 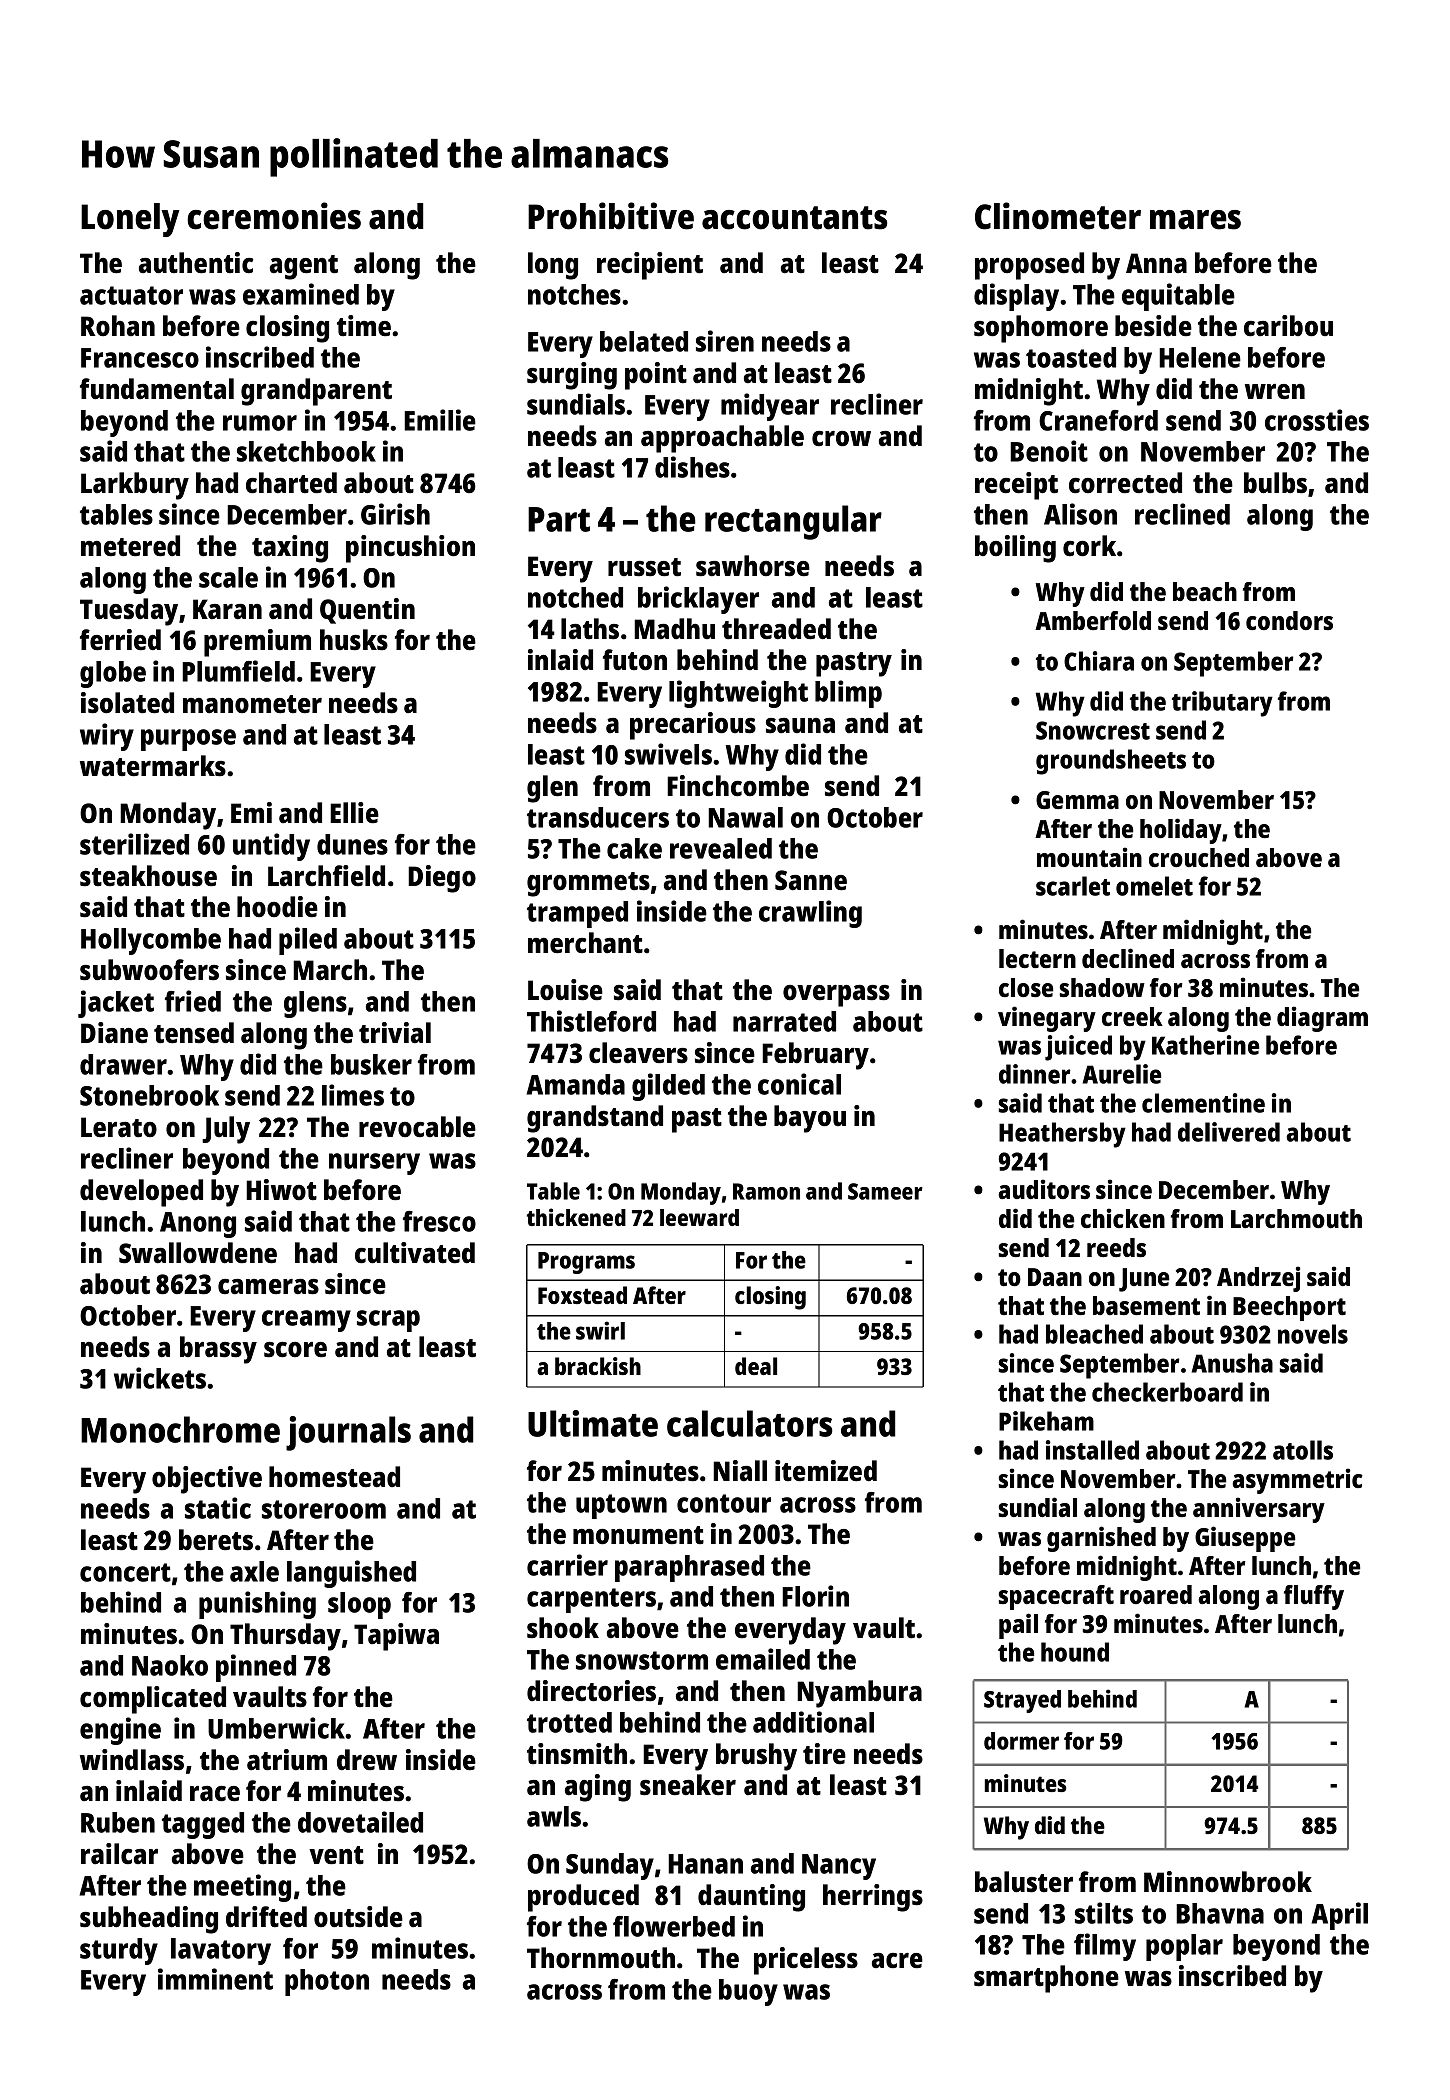 What do you see at coordinates (1195, 220) in the screenshot?
I see `mares` at bounding box center [1195, 220].
